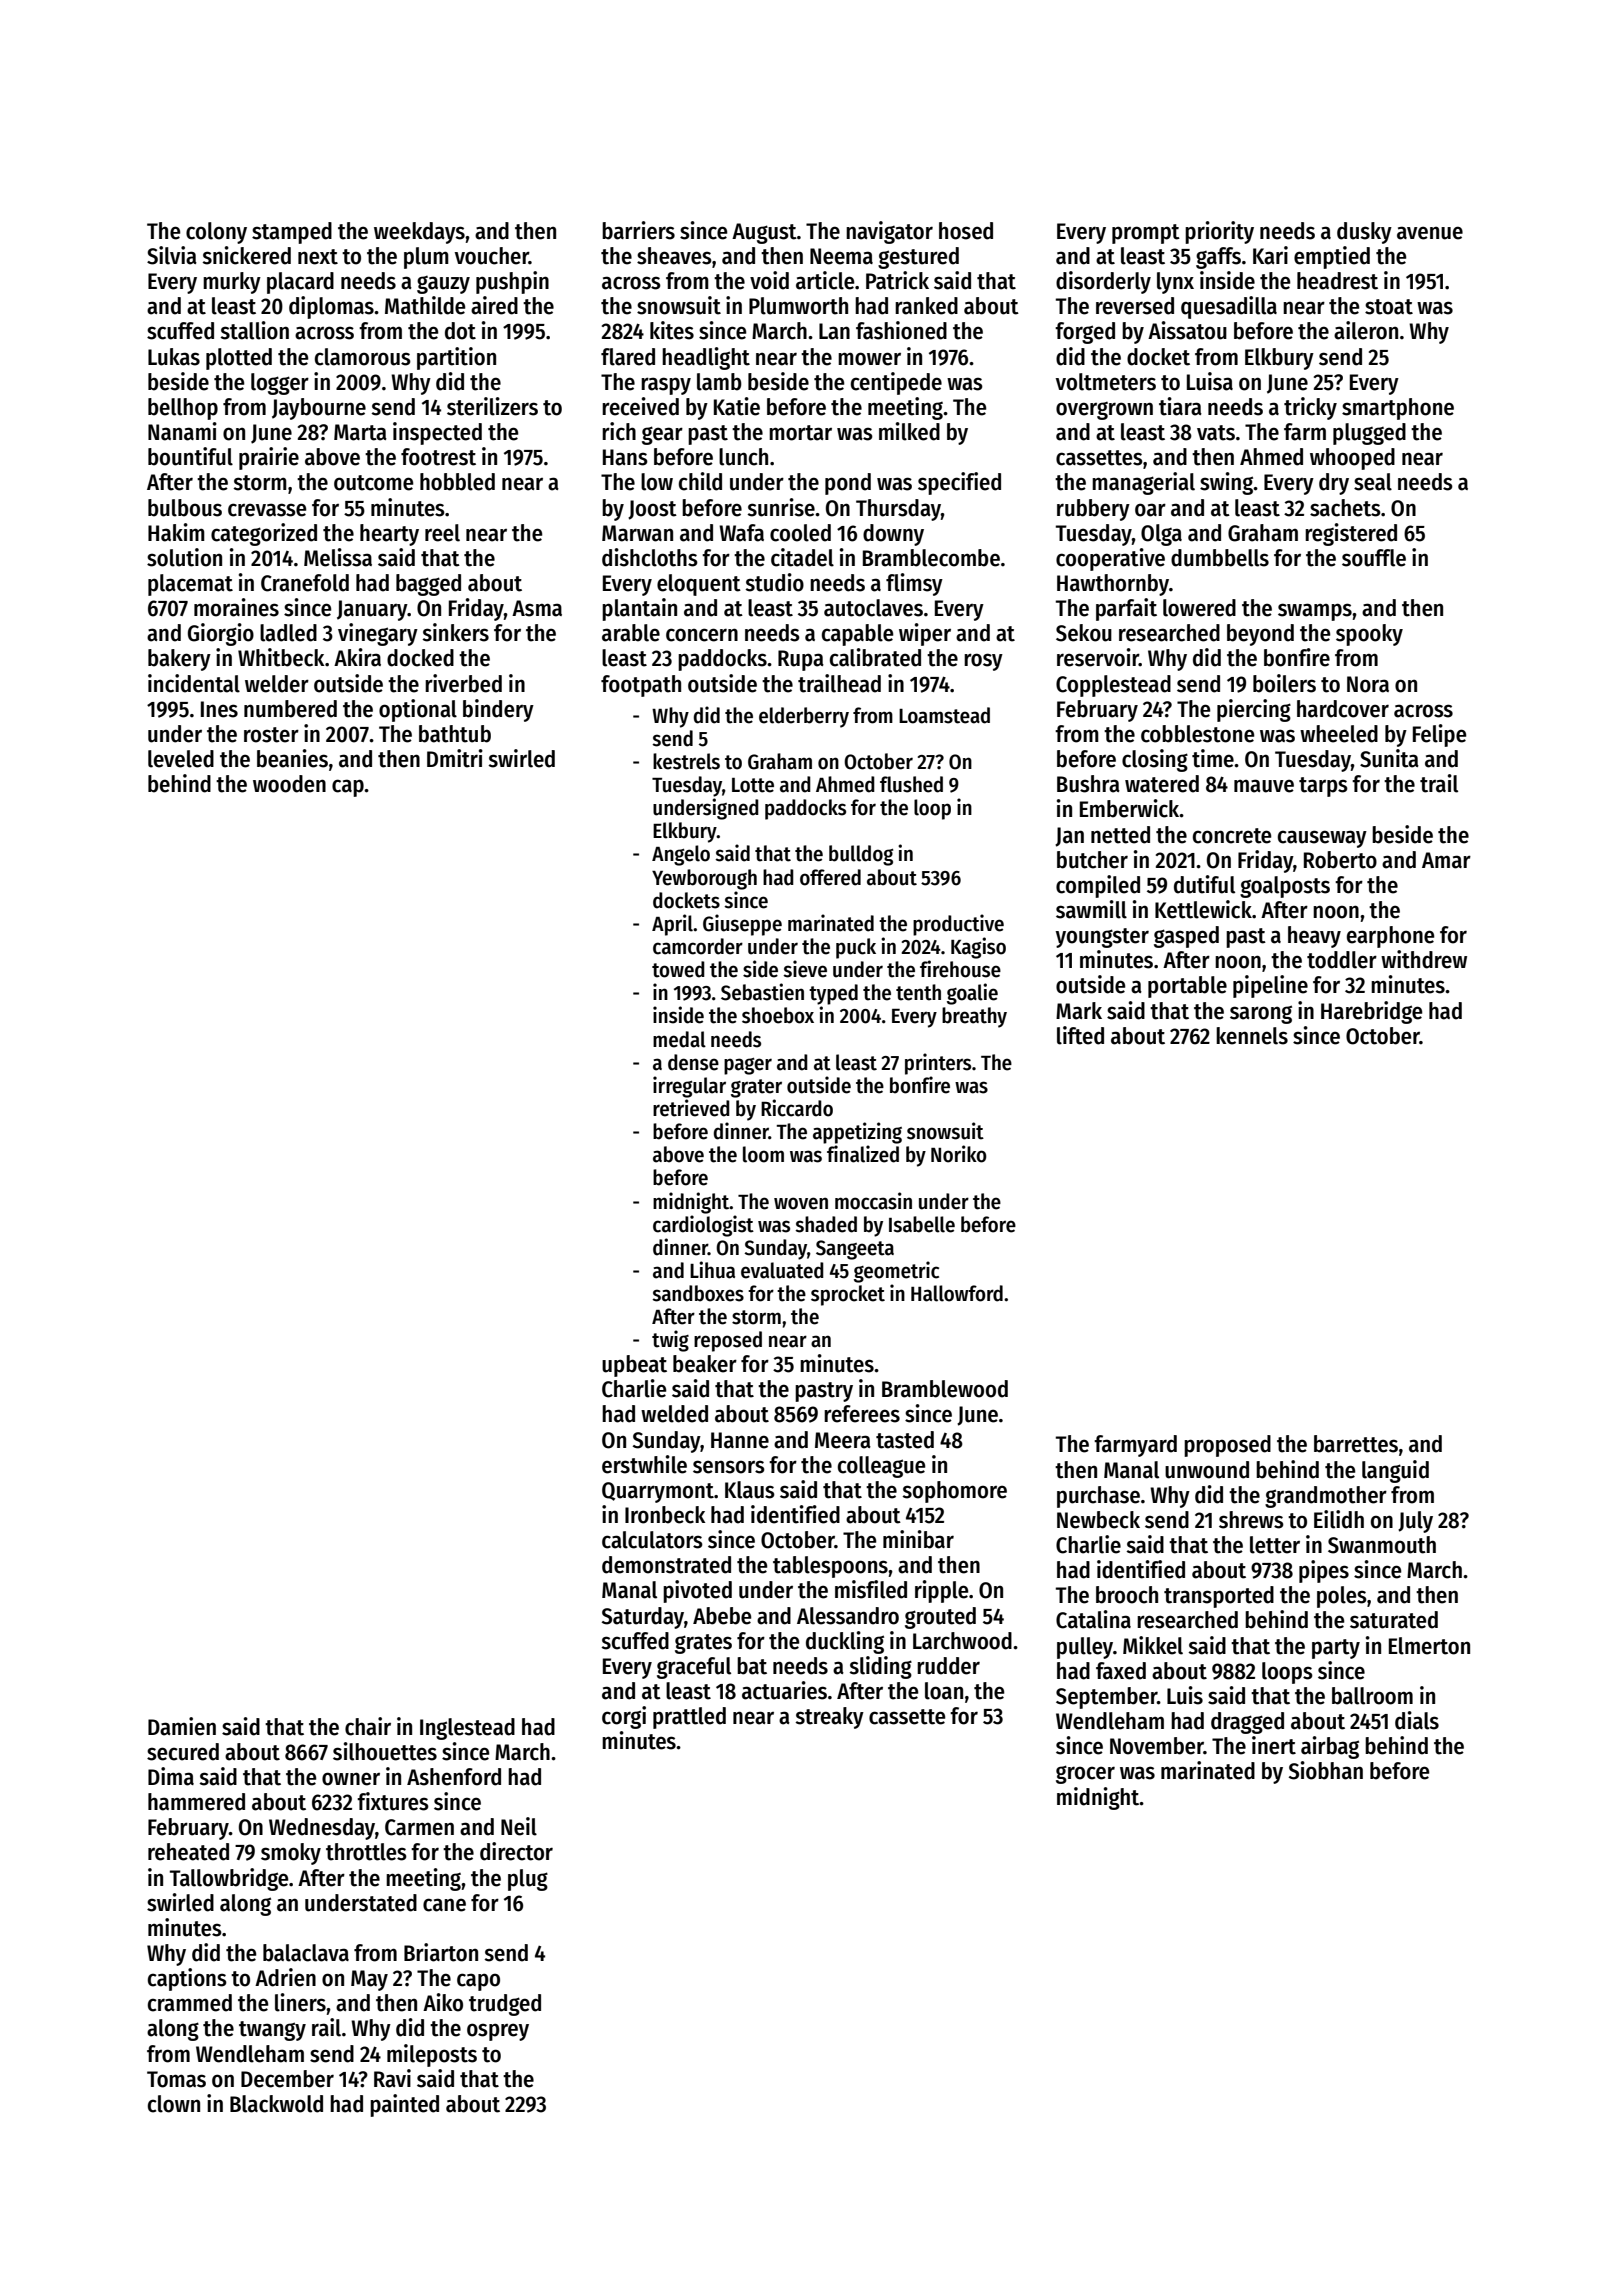  Describe the element at coordinates (216, 233) in the page. I see `colony` at that location.
